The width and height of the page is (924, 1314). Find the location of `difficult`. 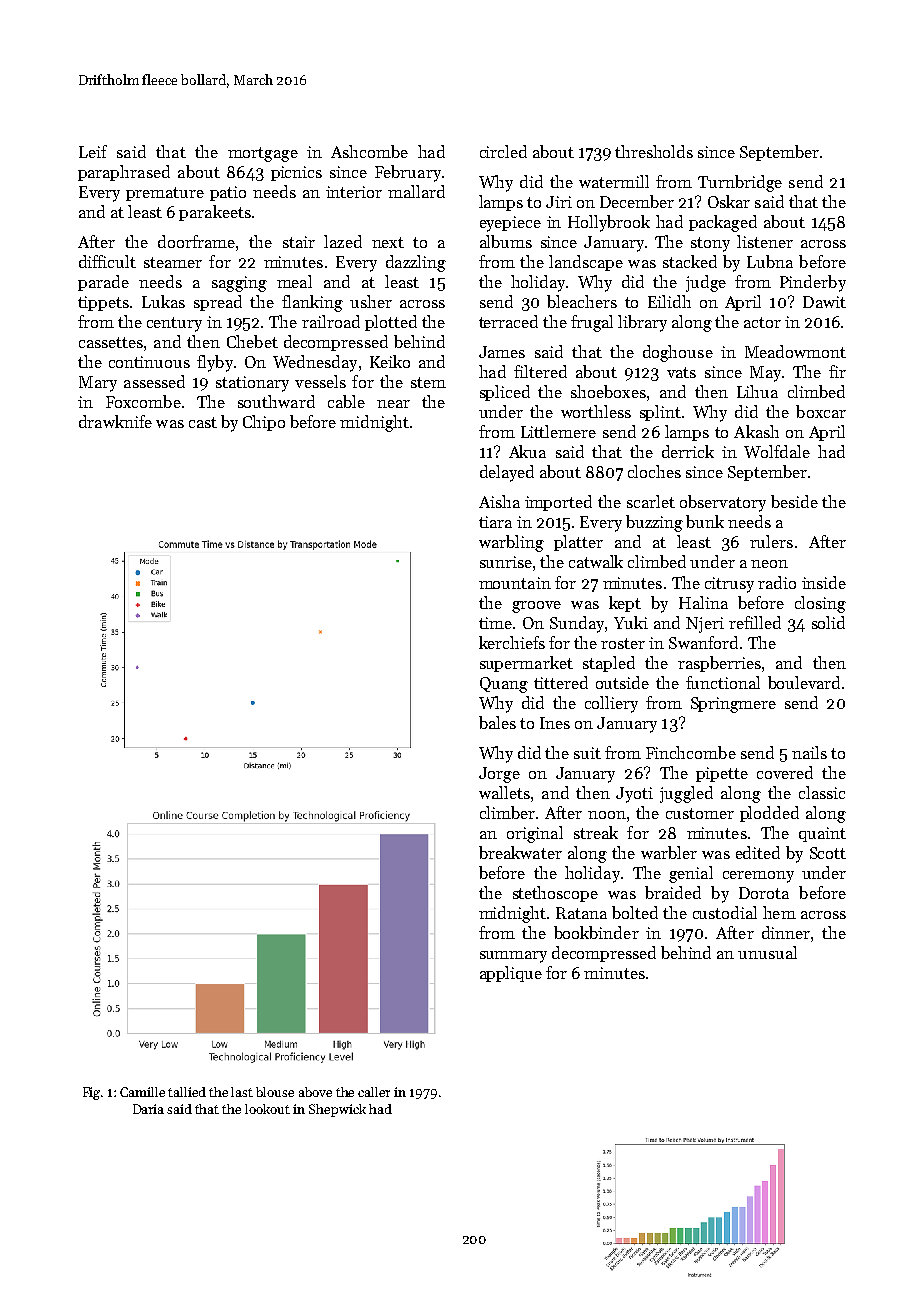

difficult is located at coordinates (107, 261).
